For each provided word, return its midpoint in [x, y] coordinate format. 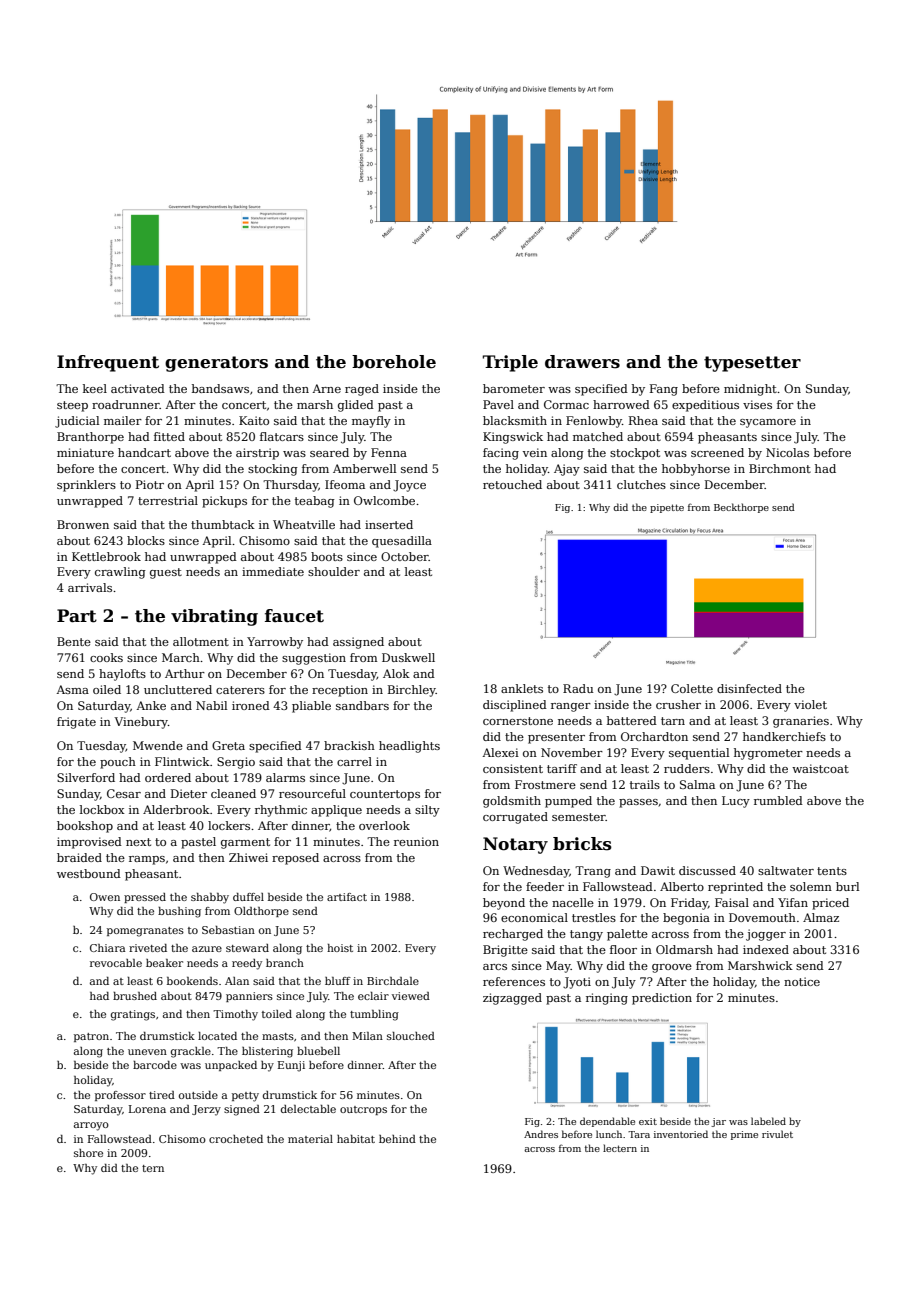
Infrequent [108, 363]
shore [88, 1153]
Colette [692, 688]
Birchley [412, 691]
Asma [72, 689]
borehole [394, 362]
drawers [582, 362]
